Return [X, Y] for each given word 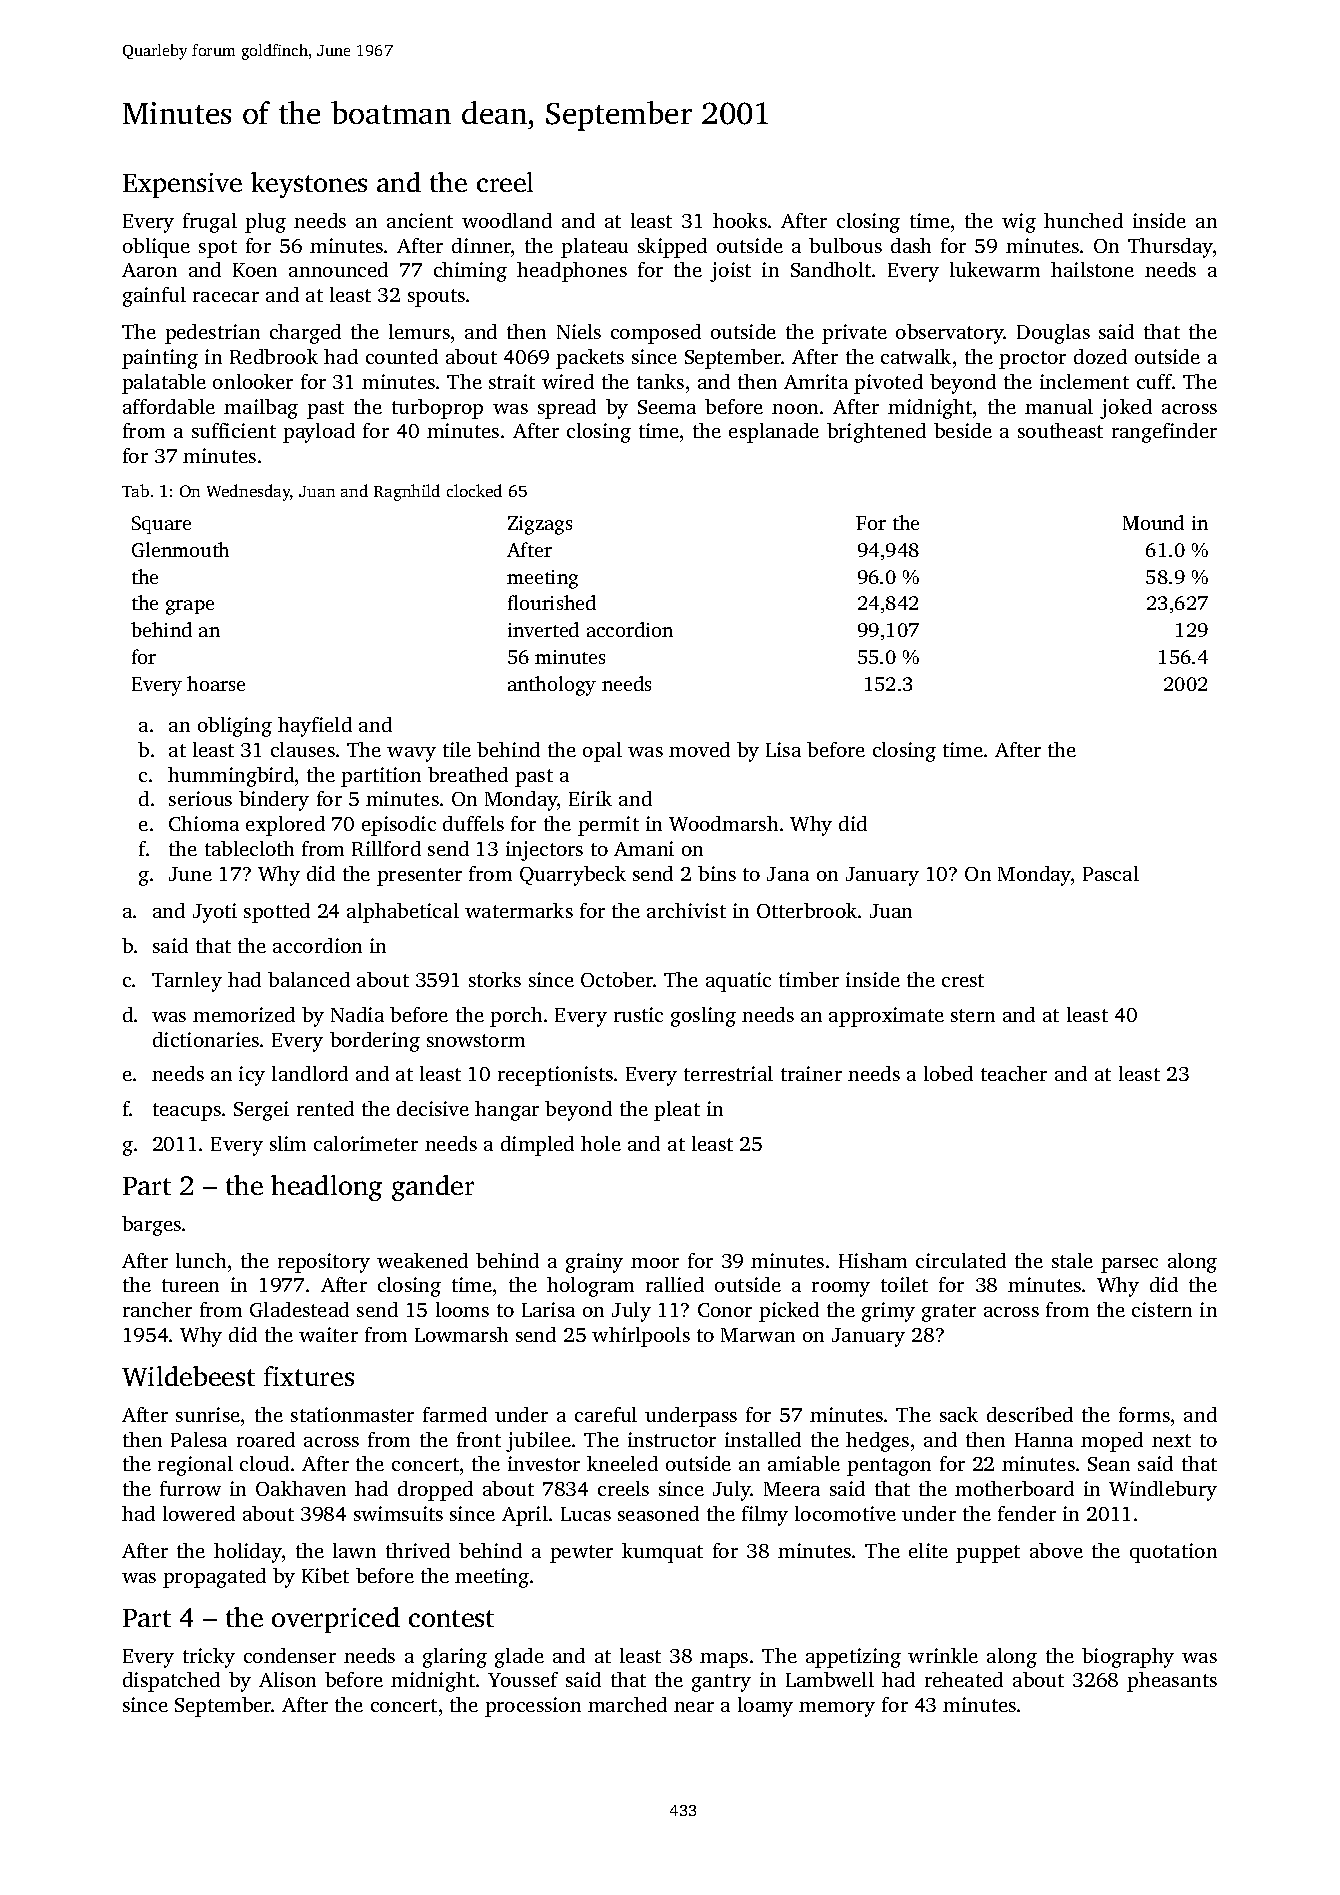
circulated [961, 1260]
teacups [187, 1112]
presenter [419, 877]
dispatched [171, 1682]
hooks [740, 220]
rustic [638, 1014]
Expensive [182, 185]
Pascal [1111, 873]
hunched [1083, 220]
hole [601, 1143]
